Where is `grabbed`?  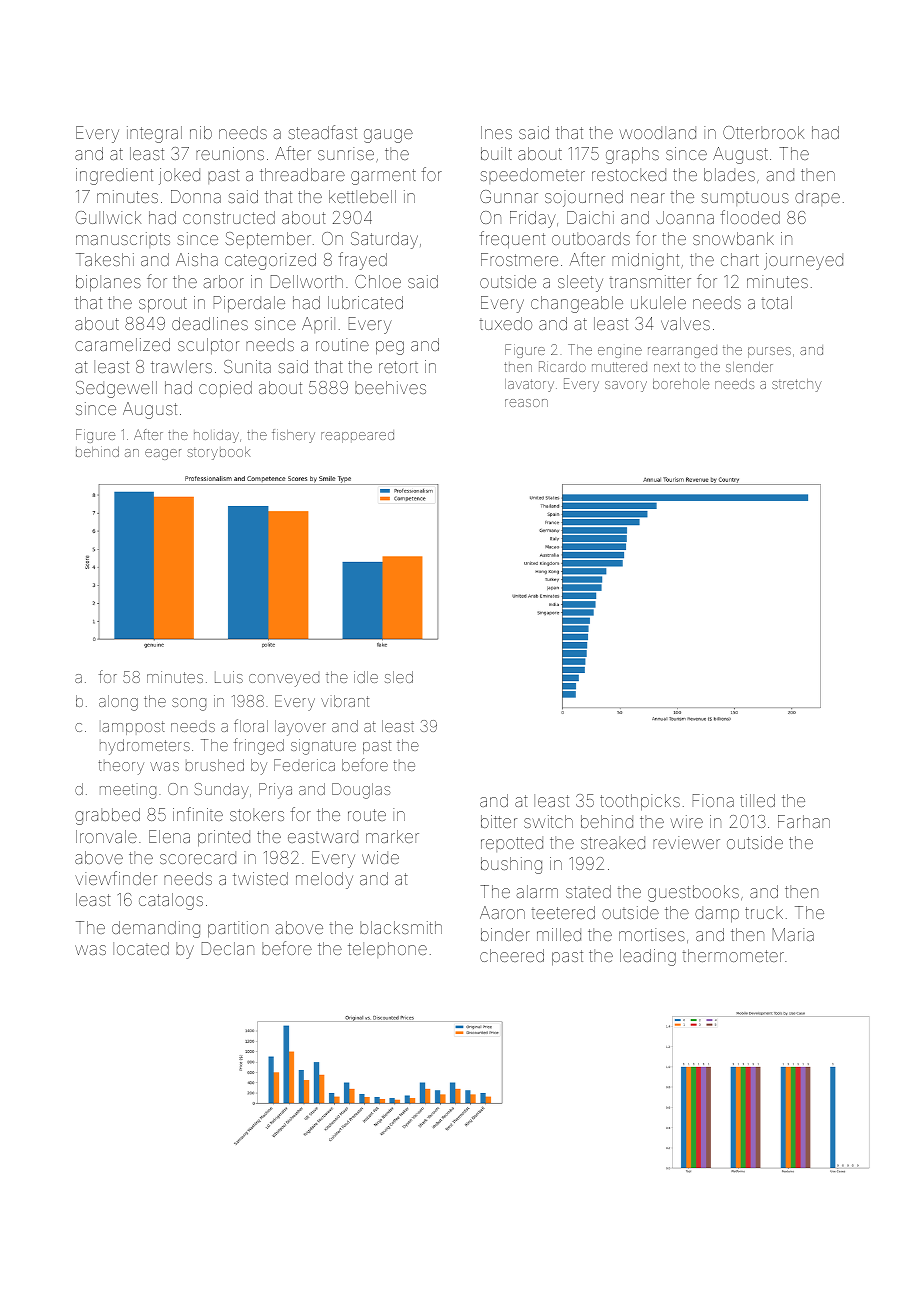 grabbed is located at coordinates (107, 816).
